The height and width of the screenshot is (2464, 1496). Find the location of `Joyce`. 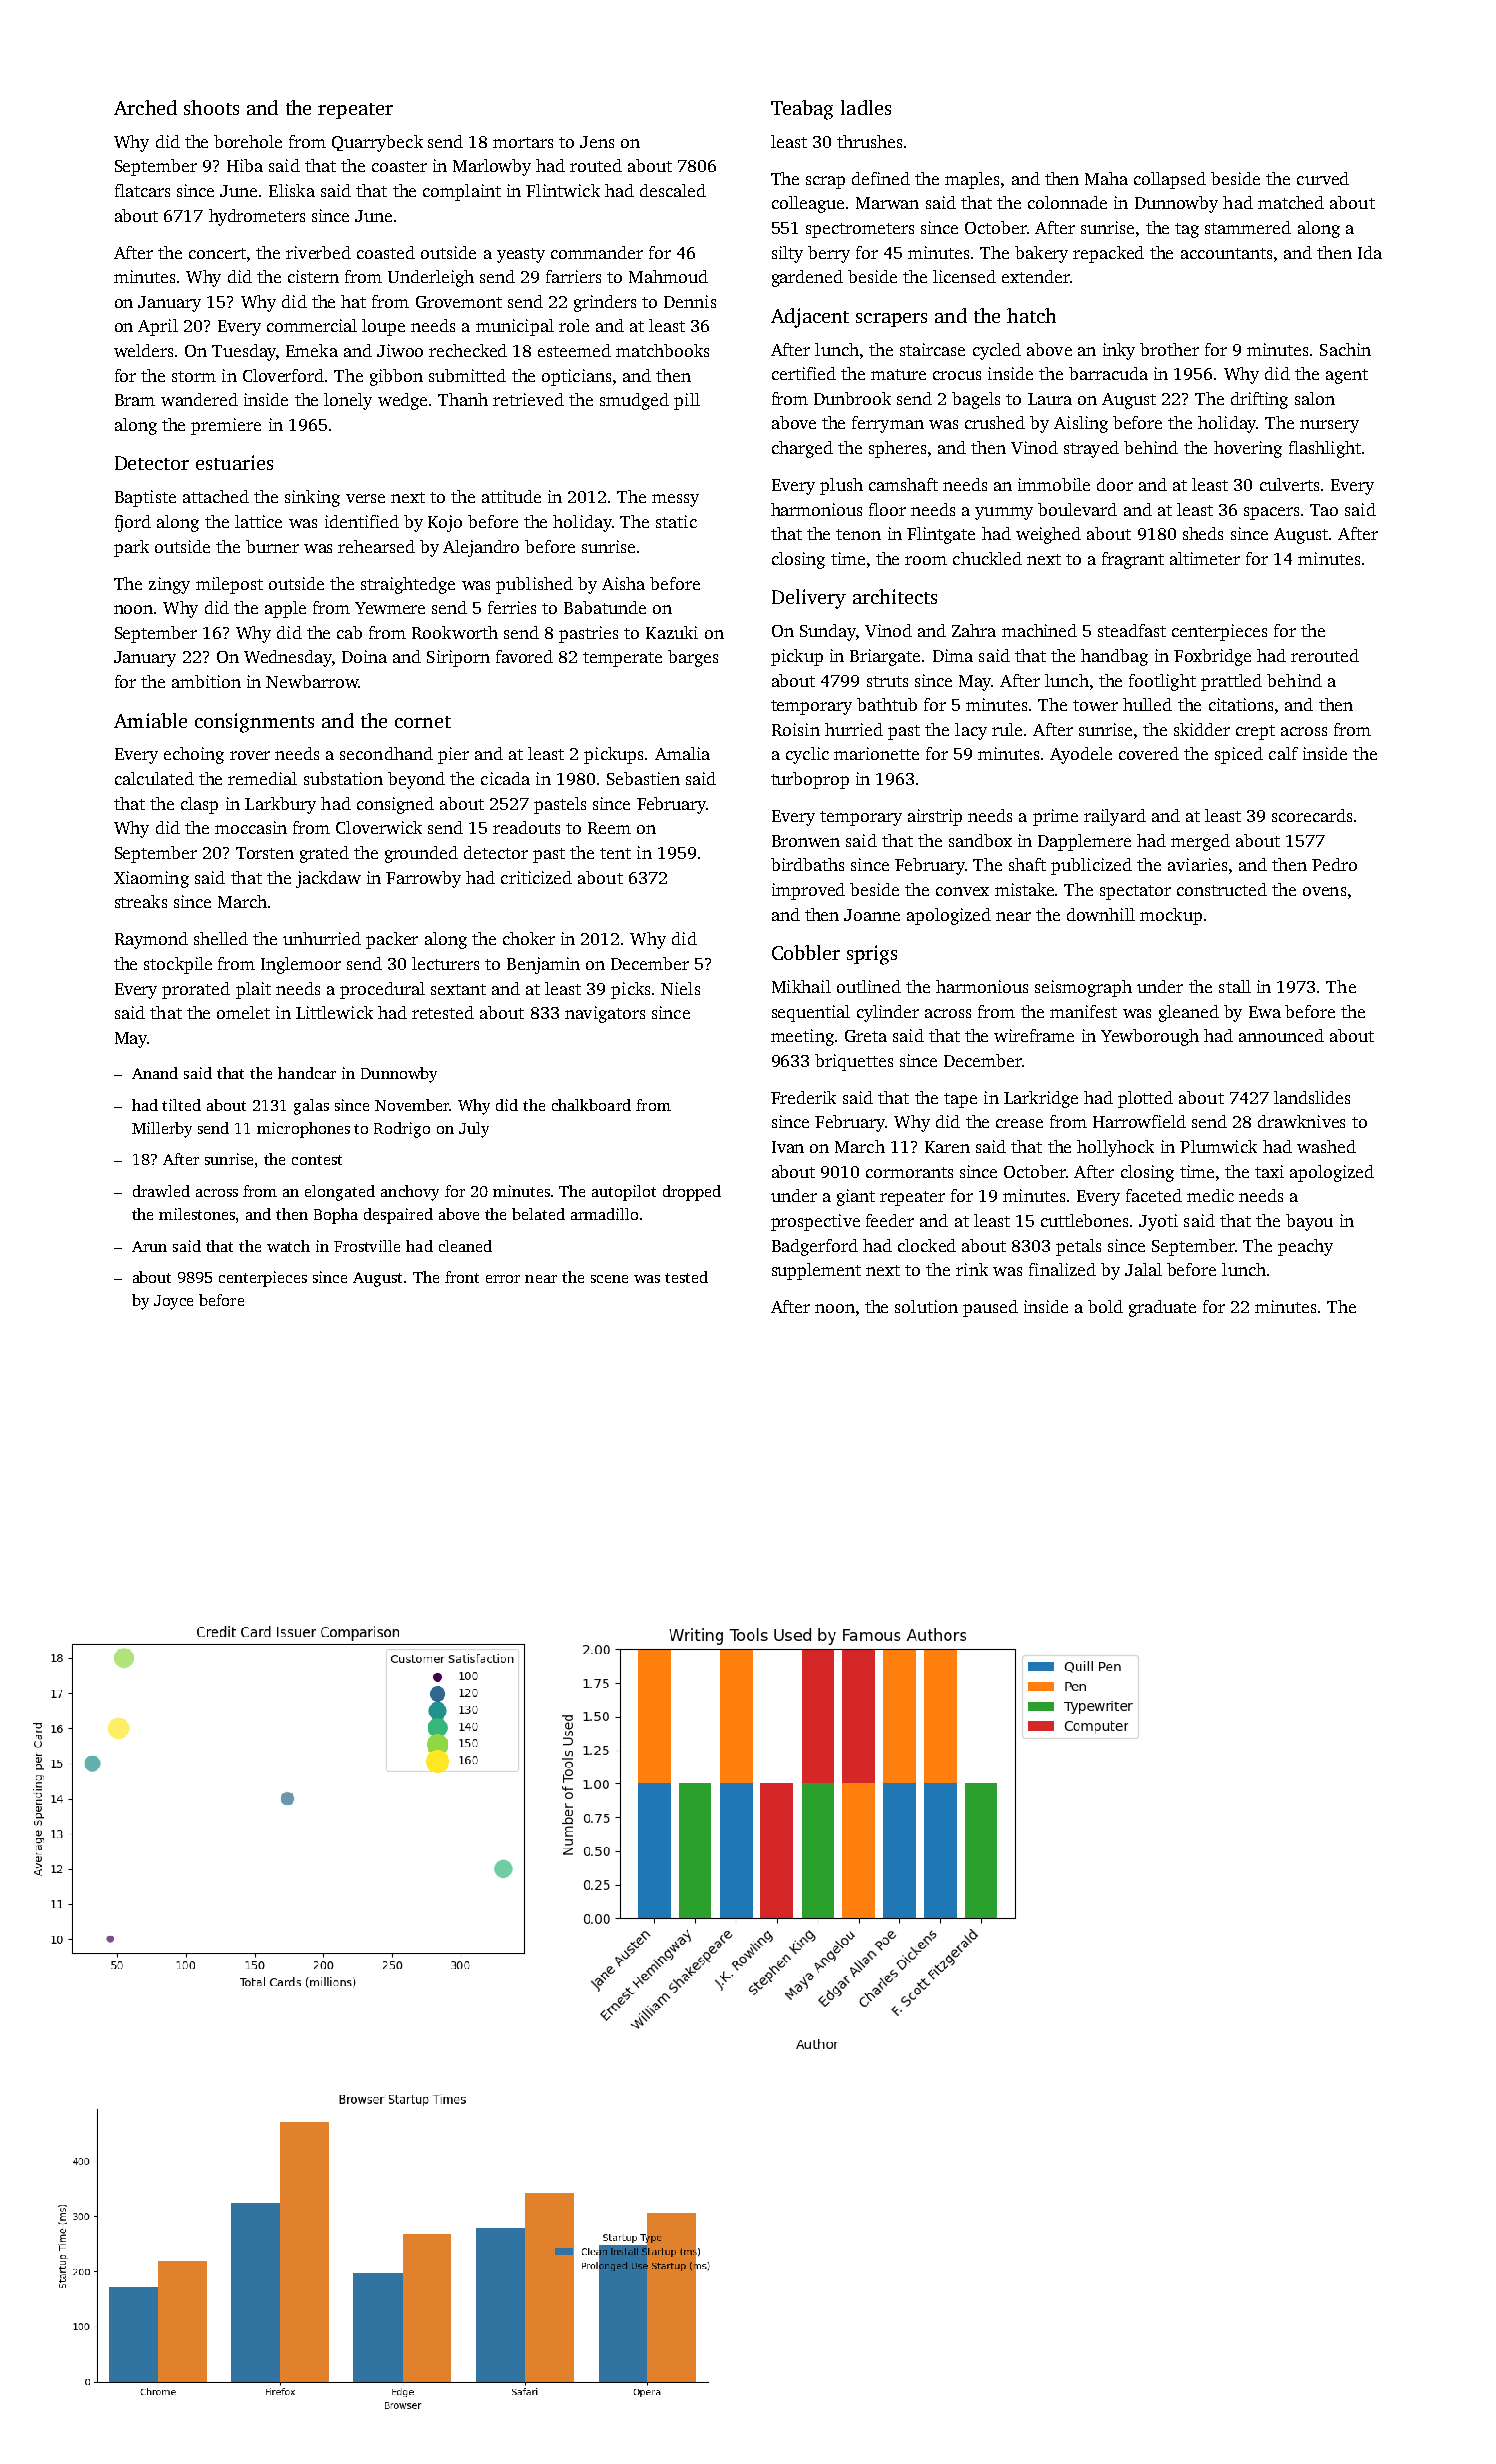

Joyce is located at coordinates (173, 1302).
